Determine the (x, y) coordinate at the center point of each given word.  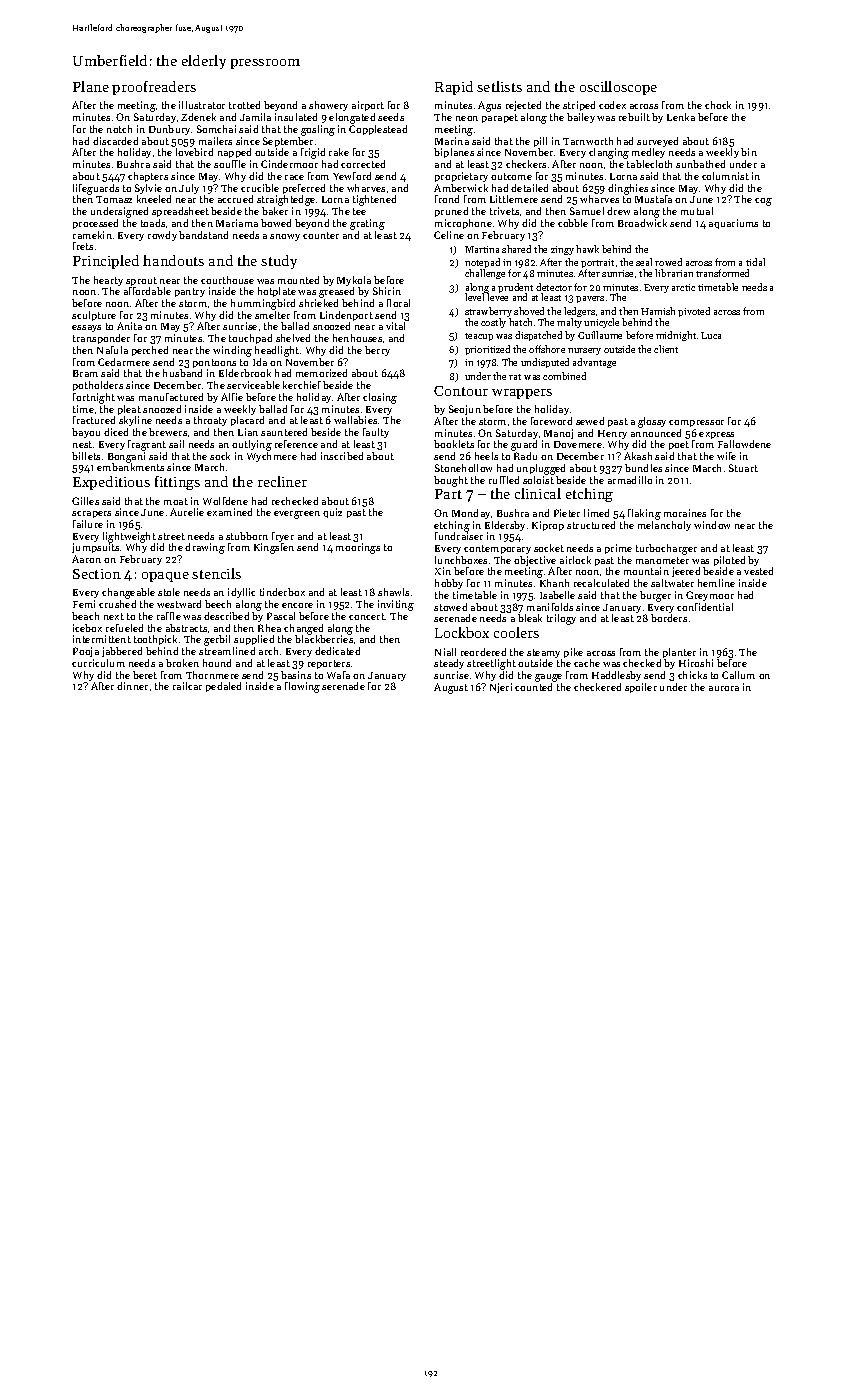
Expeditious (111, 483)
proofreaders (154, 88)
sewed (590, 421)
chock (718, 105)
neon (467, 118)
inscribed (342, 456)
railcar (187, 686)
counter (321, 235)
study (279, 262)
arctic (683, 287)
